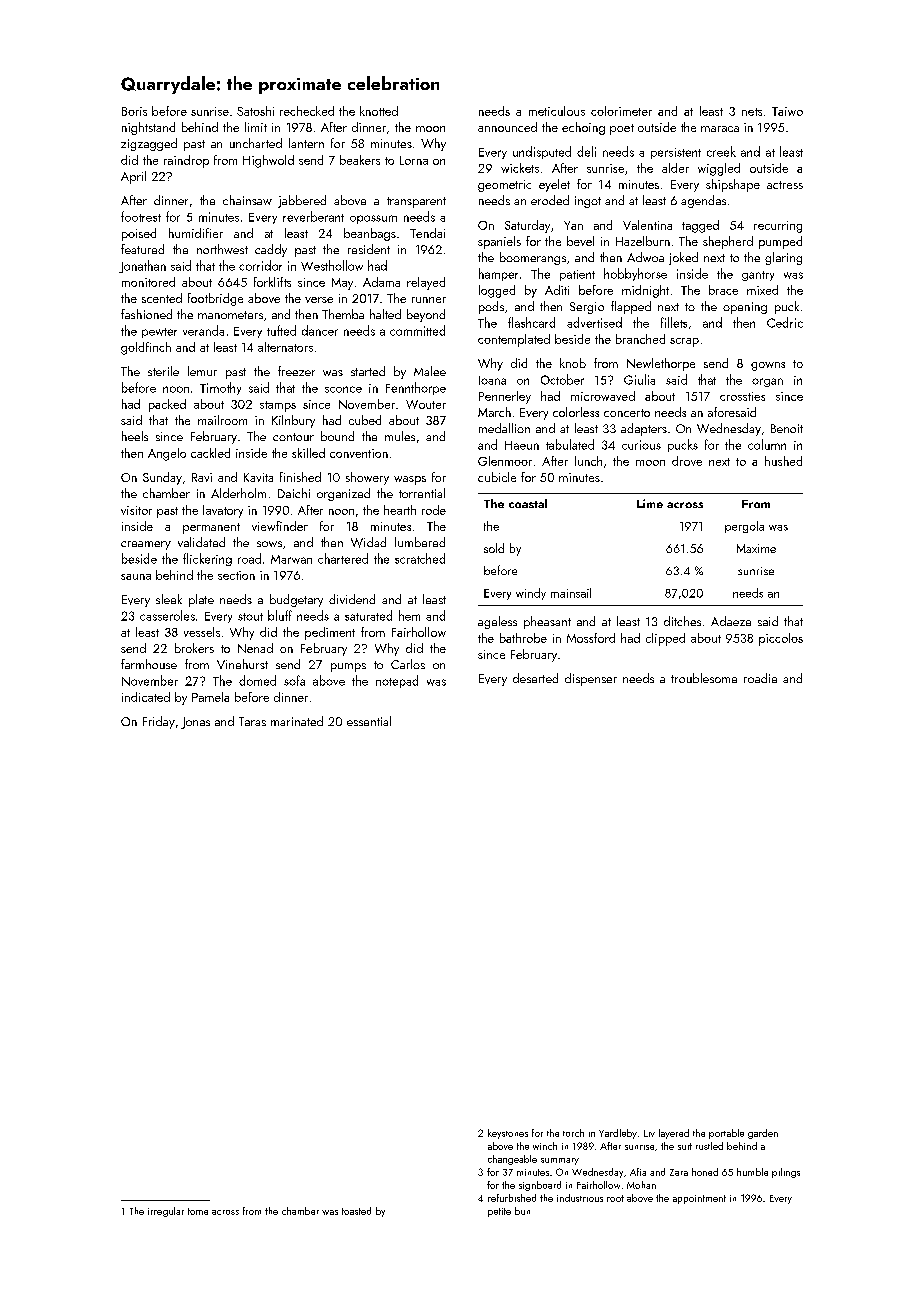  Describe the element at coordinates (621, 111) in the screenshot. I see `colorimeter` at that location.
